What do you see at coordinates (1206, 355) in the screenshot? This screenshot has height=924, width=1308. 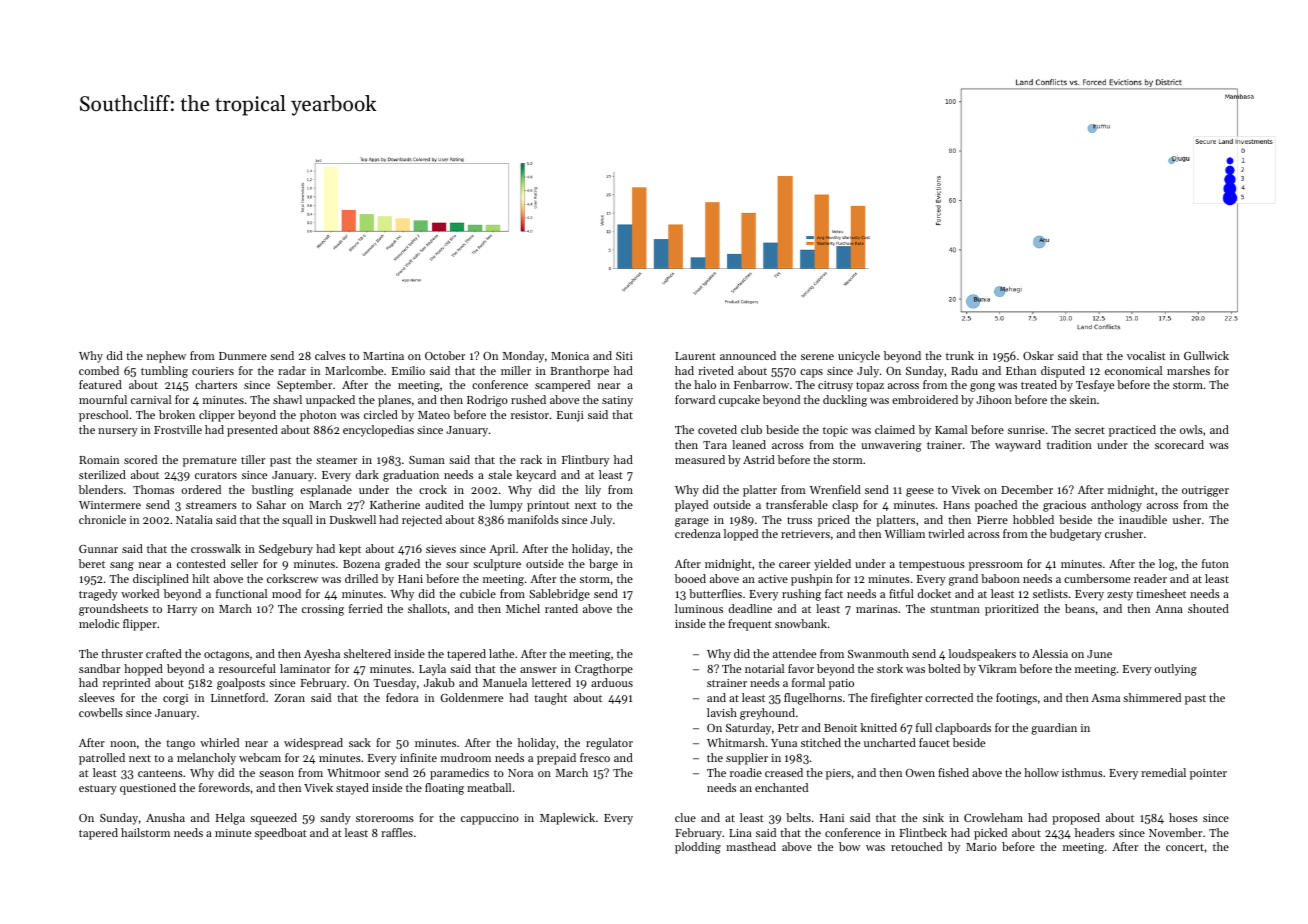 I see `Gullwick` at bounding box center [1206, 355].
